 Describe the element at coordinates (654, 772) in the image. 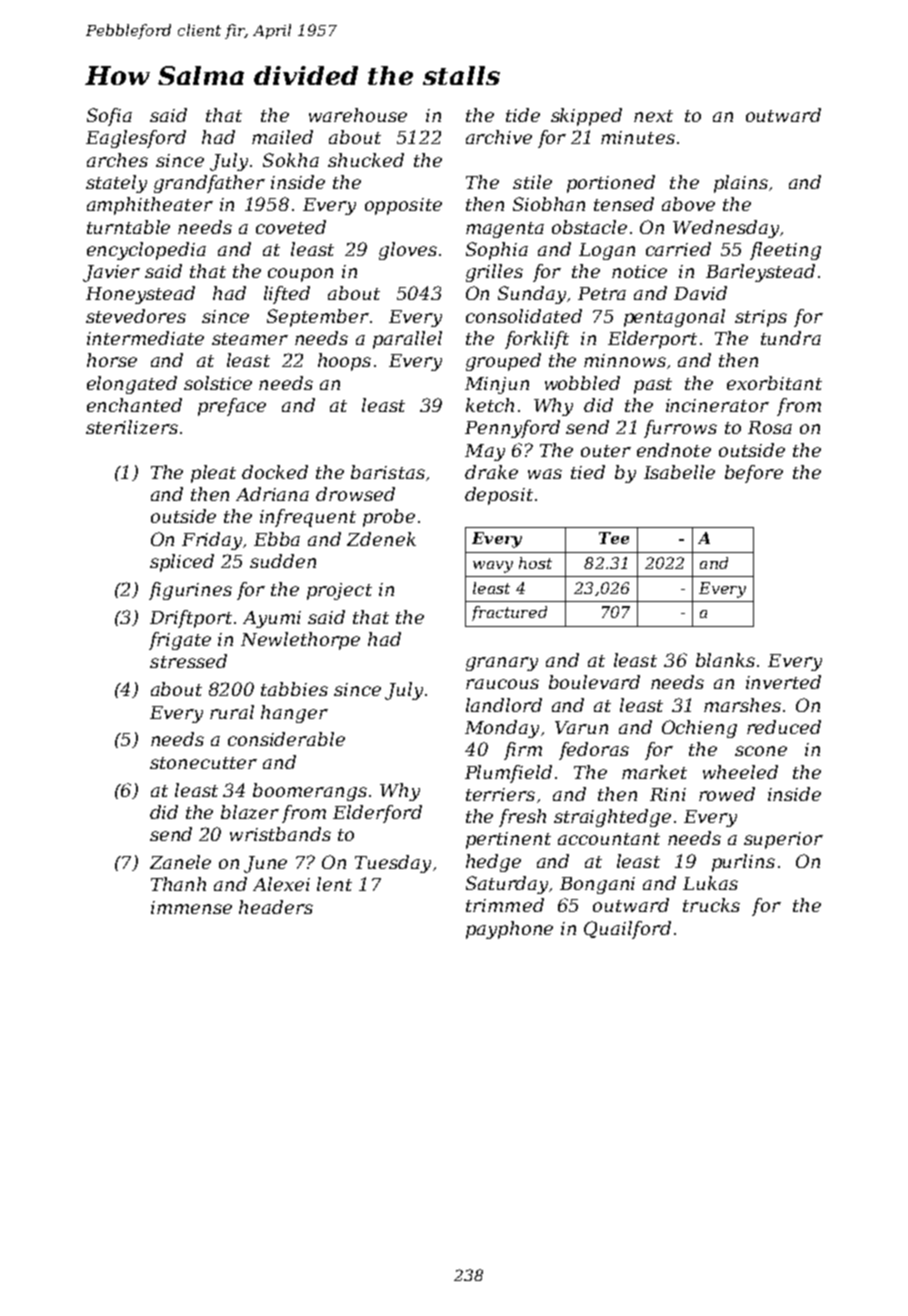

I see `market` at that location.
